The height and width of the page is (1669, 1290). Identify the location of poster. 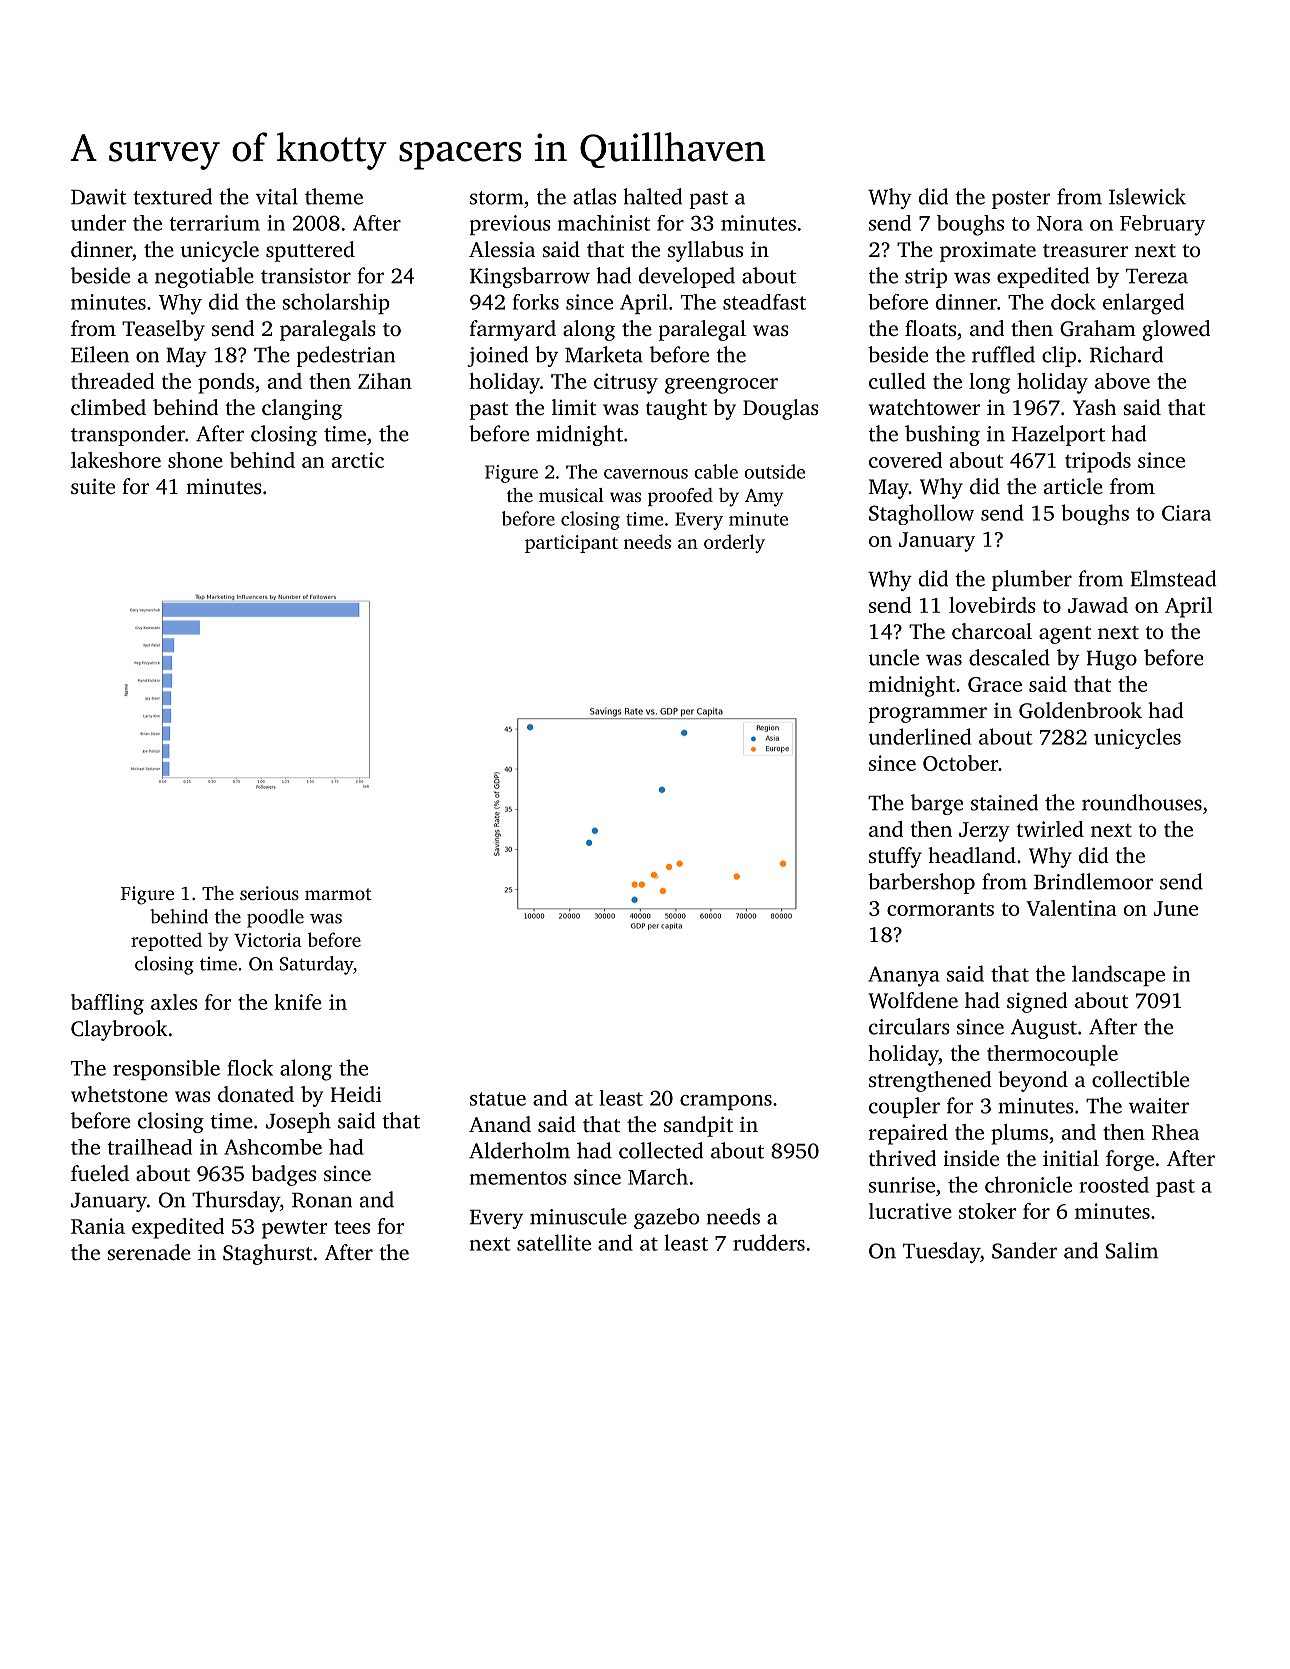
(1021, 200).
